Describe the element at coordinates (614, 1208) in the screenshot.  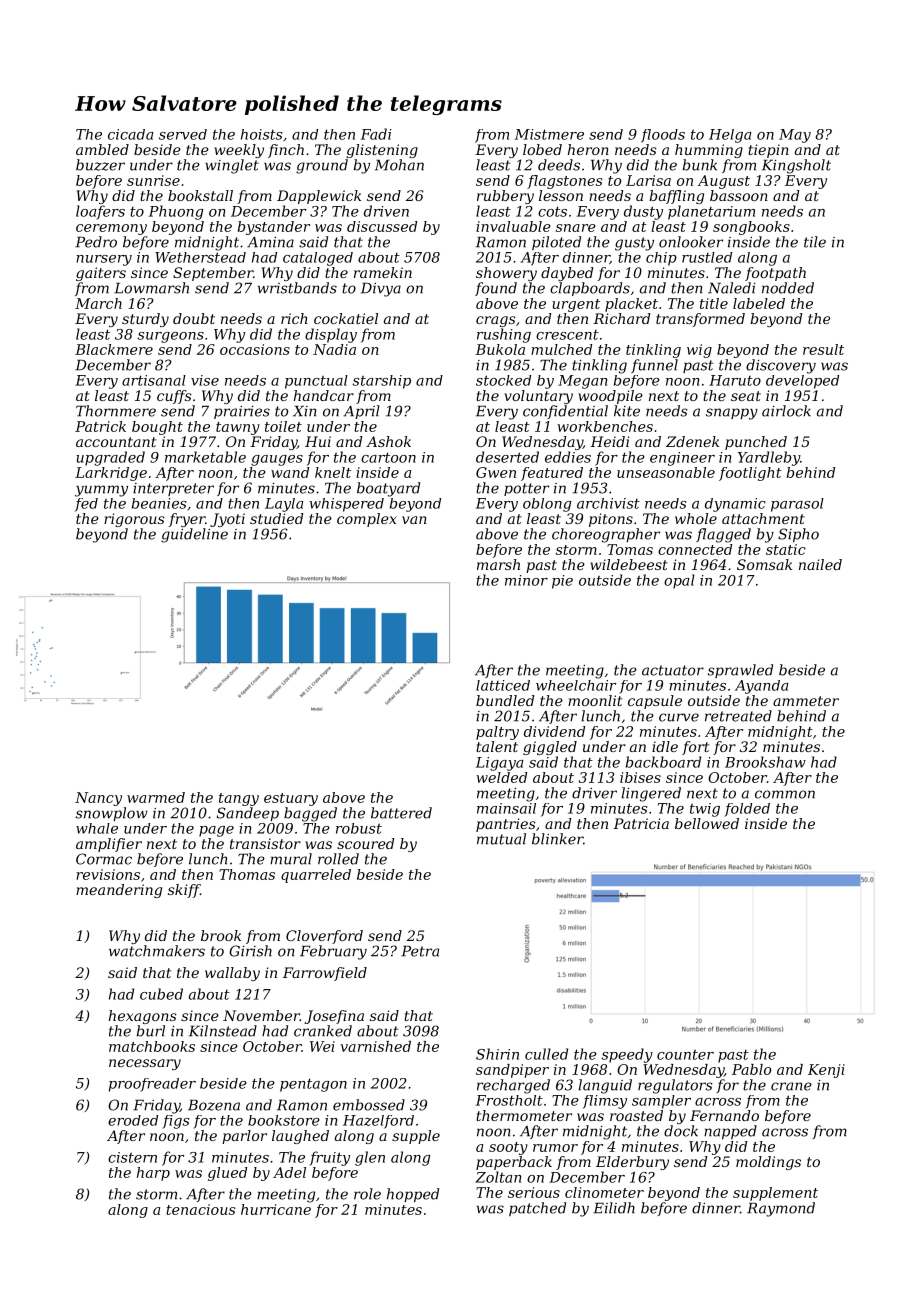
I see `Eilidh` at that location.
